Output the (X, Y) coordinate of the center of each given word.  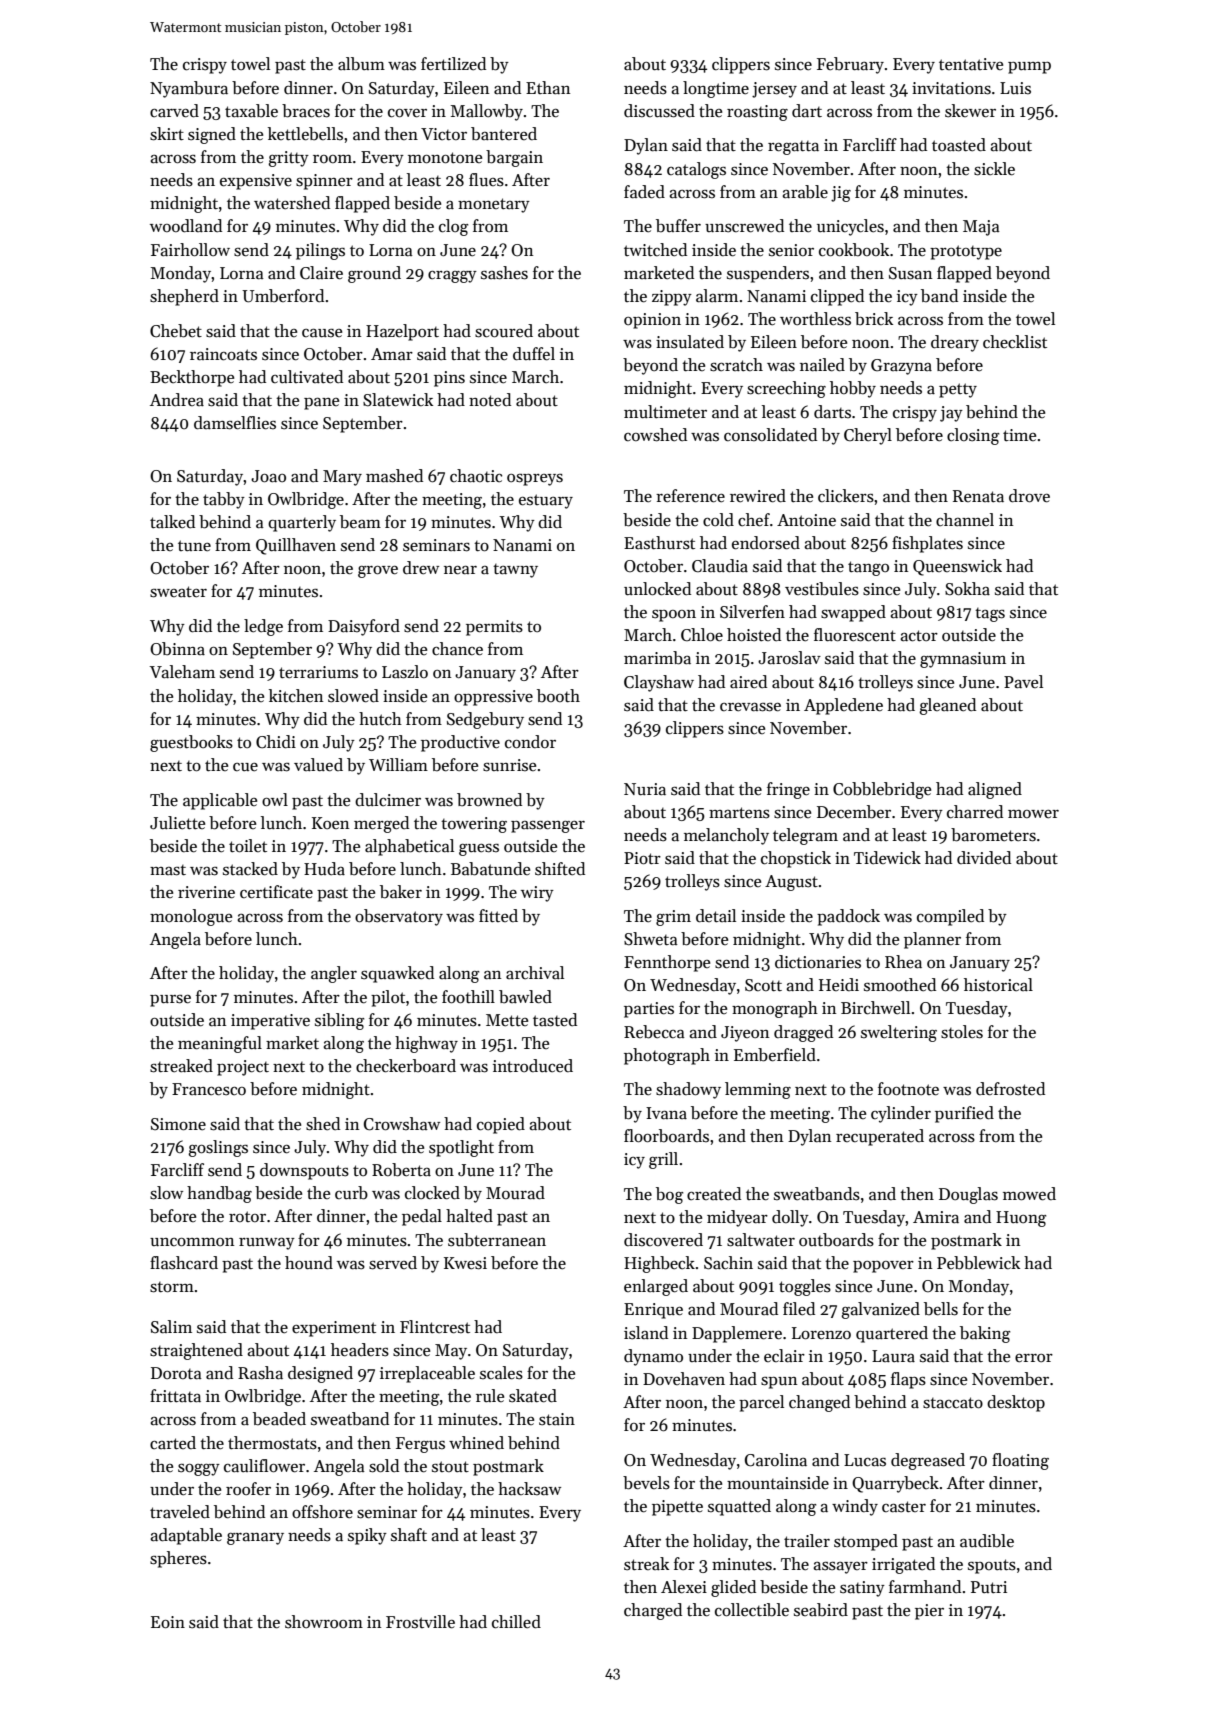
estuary (546, 501)
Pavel (1023, 682)
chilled (516, 1622)
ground (374, 274)
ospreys (535, 480)
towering (474, 825)
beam (360, 522)
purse (170, 1001)
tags (990, 615)
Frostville (420, 1622)
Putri (989, 1587)
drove (1029, 496)
